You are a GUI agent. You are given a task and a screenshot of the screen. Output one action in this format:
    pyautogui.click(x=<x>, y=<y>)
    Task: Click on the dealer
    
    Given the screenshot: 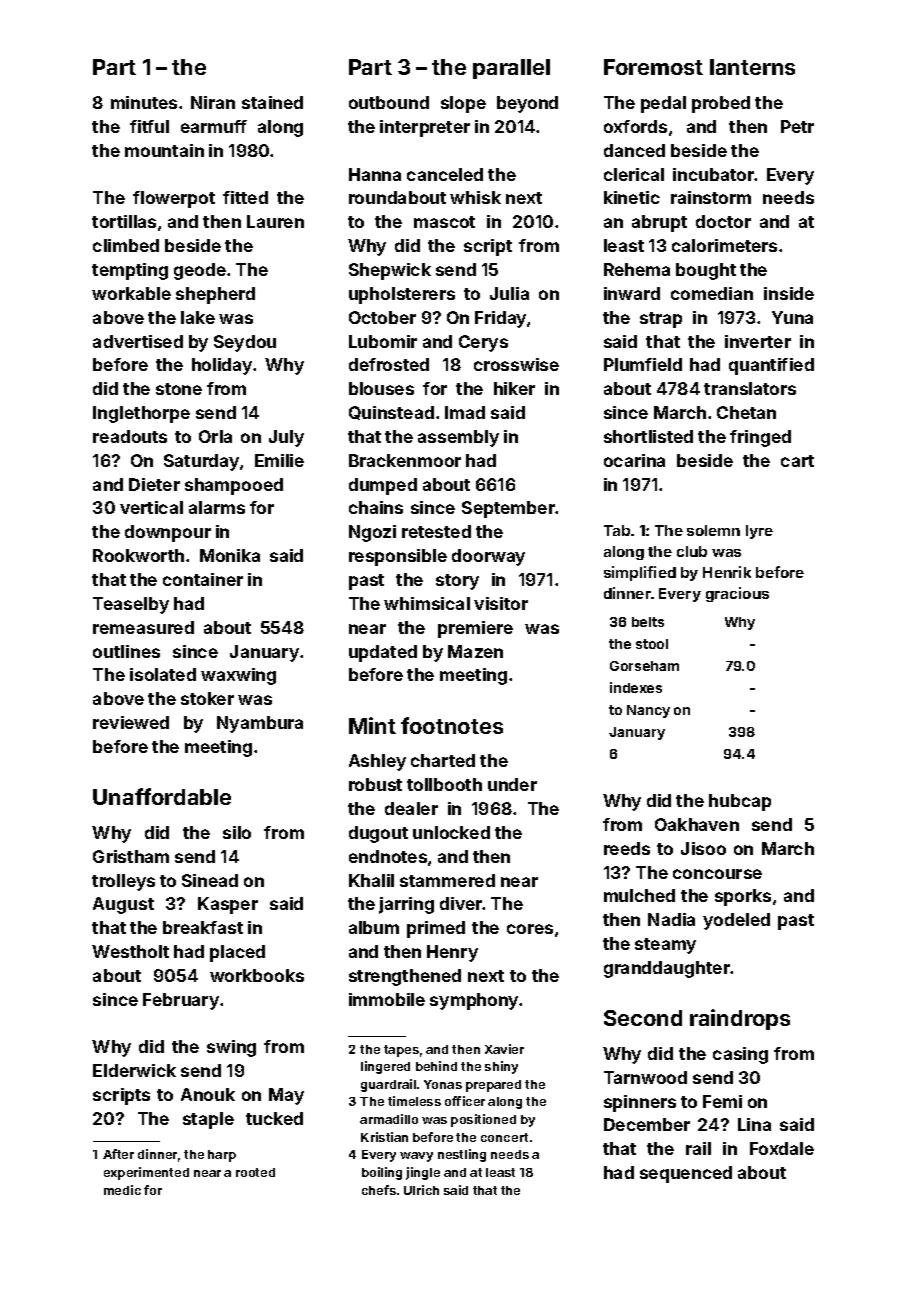 What is the action you would take?
    pyautogui.click(x=411, y=808)
